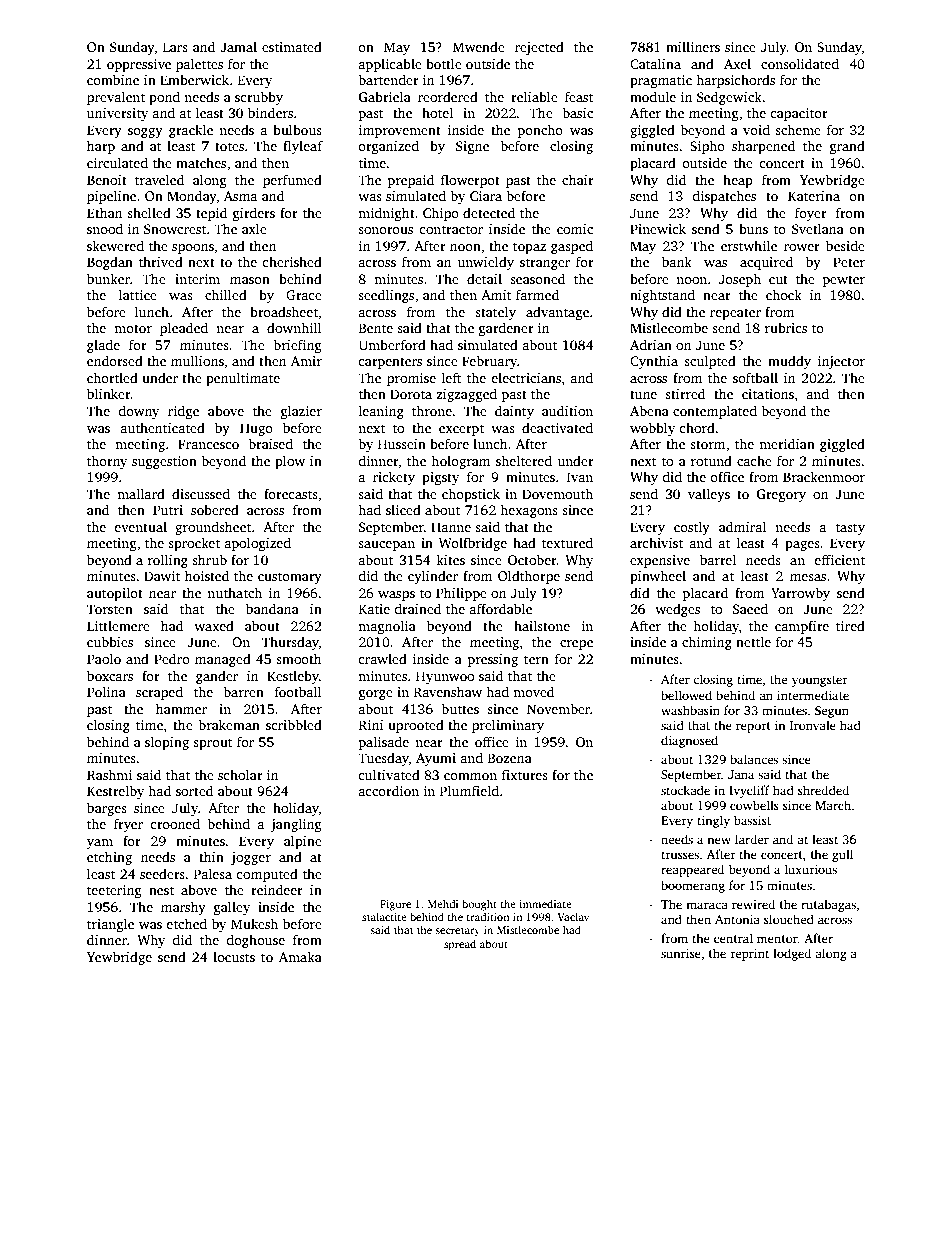 This screenshot has height=1233, width=952. I want to click on Lars, so click(175, 47).
